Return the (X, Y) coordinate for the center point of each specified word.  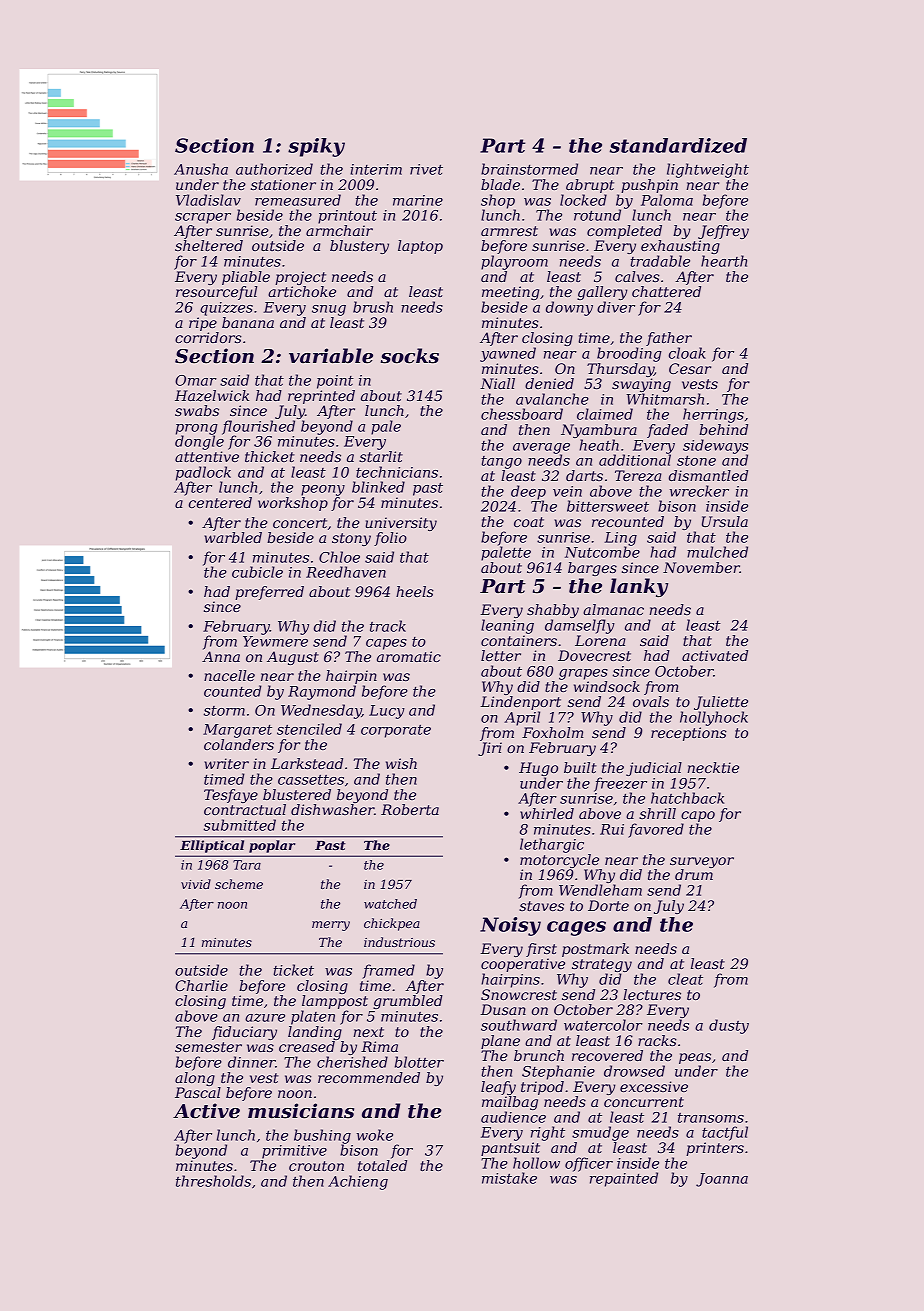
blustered (297, 794)
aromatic (409, 656)
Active (206, 1111)
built (580, 767)
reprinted (321, 397)
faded (667, 431)
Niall (497, 383)
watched (390, 904)
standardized (678, 146)
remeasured (298, 200)
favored (656, 830)
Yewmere (275, 641)
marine (418, 200)
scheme (239, 884)
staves (541, 906)
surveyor (702, 862)
